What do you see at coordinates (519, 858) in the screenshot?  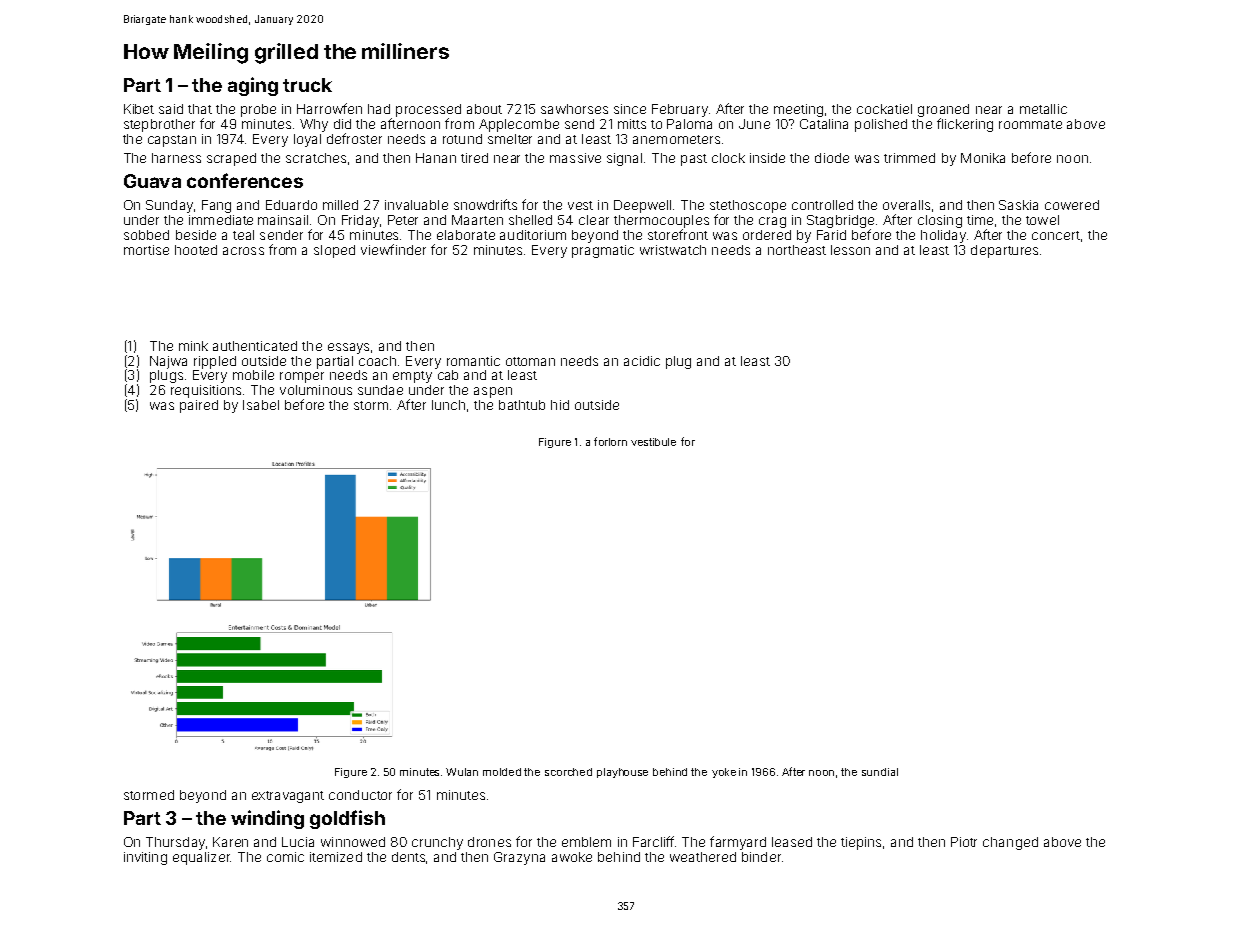 I see `Grazyna` at bounding box center [519, 858].
